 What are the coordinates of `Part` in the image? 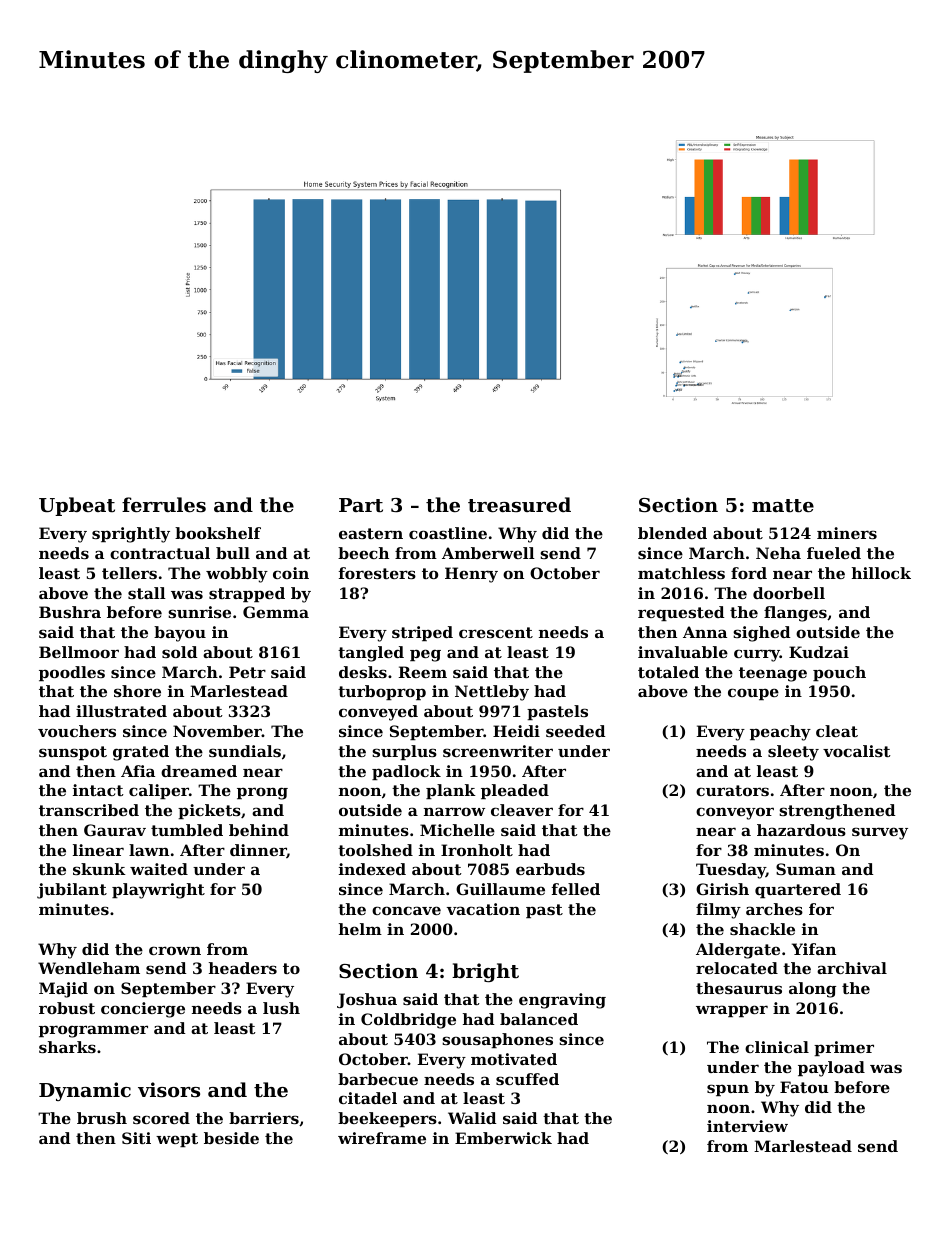 It's located at (361, 505).
